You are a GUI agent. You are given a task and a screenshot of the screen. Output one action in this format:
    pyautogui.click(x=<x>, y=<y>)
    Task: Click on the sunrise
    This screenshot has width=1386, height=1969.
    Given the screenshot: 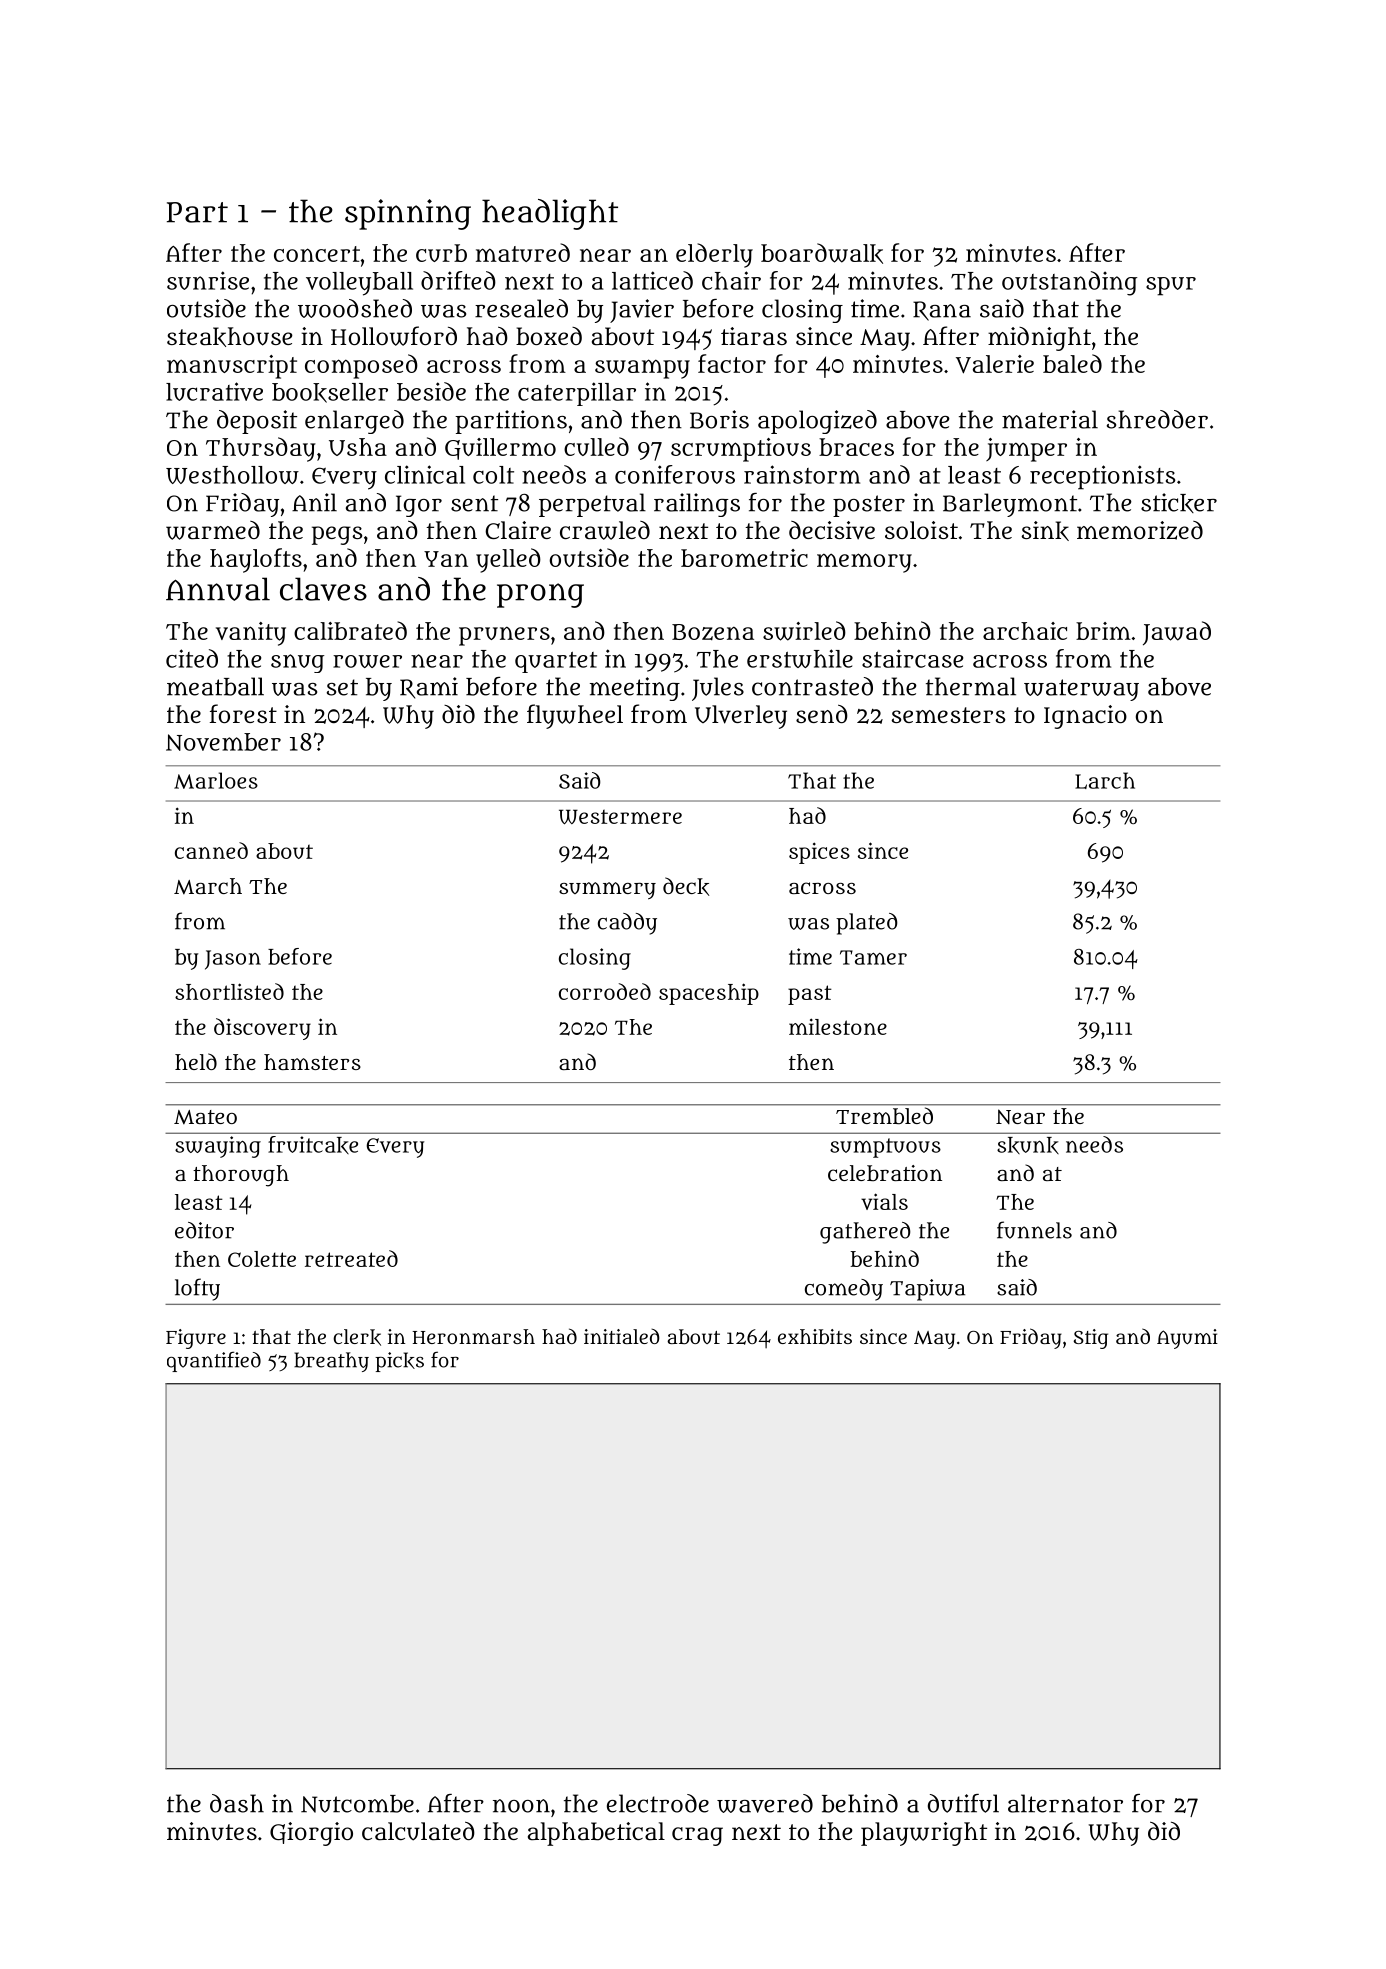 What is the action you would take?
    pyautogui.click(x=208, y=280)
